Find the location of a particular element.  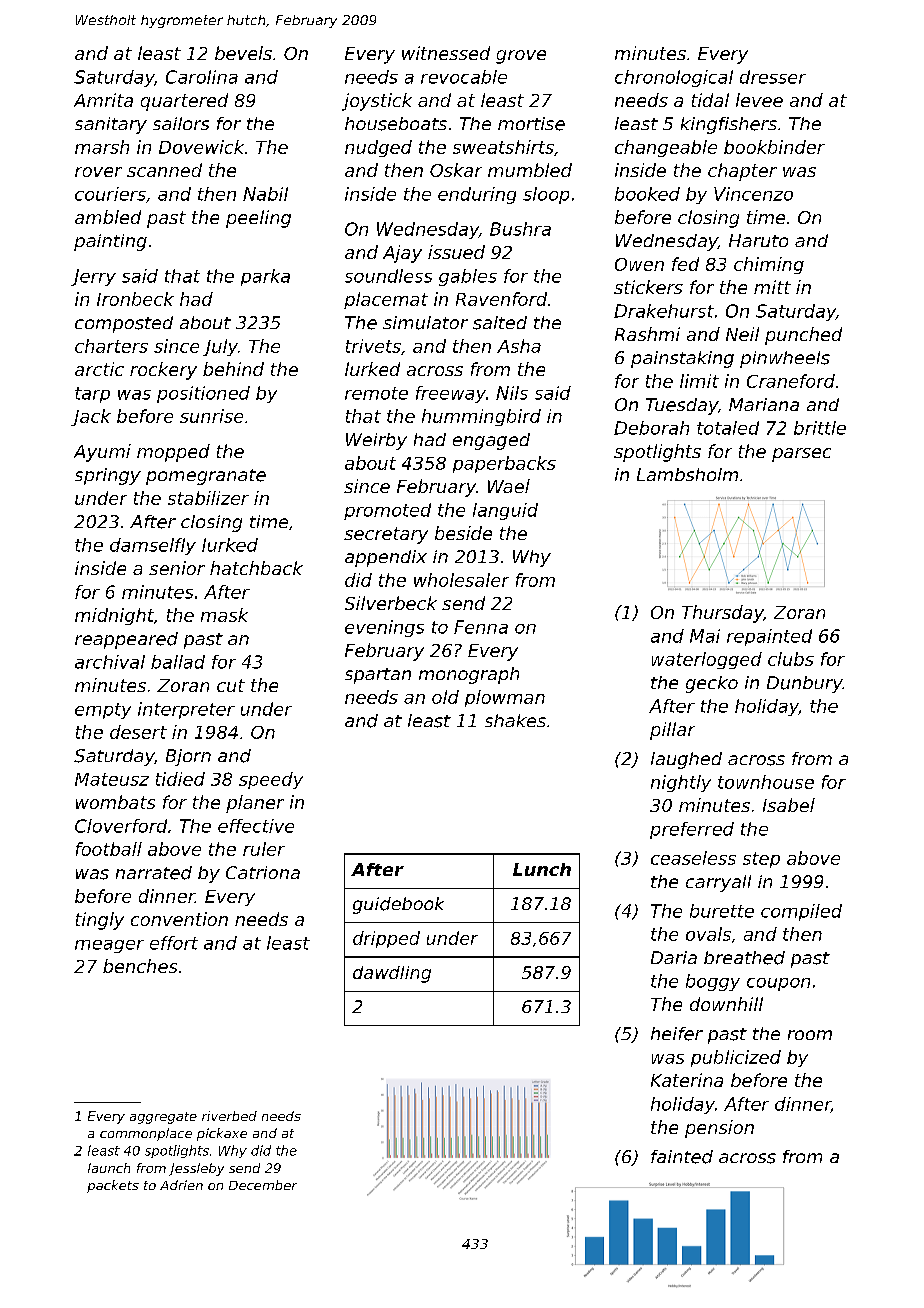

packets is located at coordinates (113, 1186).
